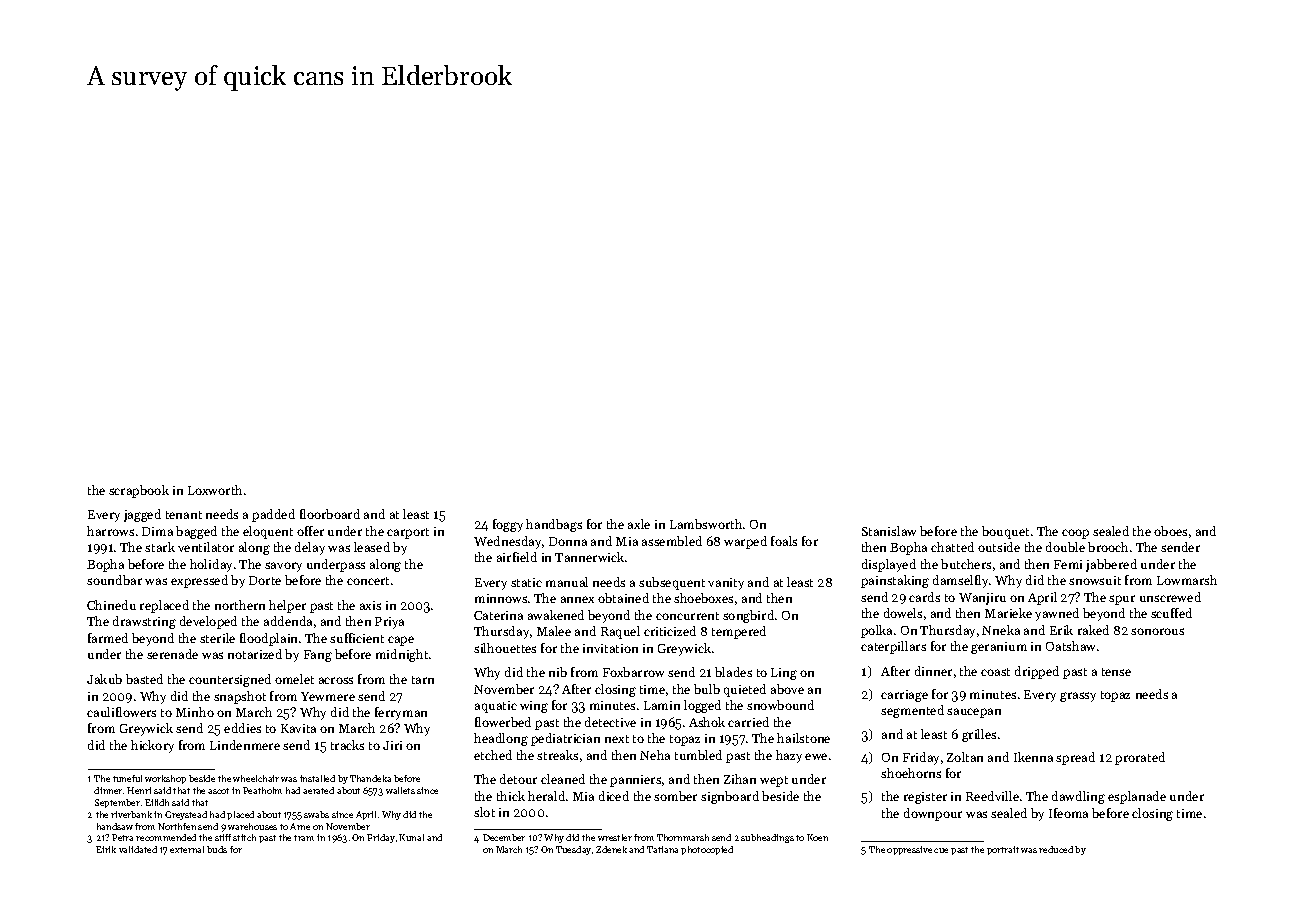 The image size is (1308, 924). I want to click on basted, so click(144, 679).
